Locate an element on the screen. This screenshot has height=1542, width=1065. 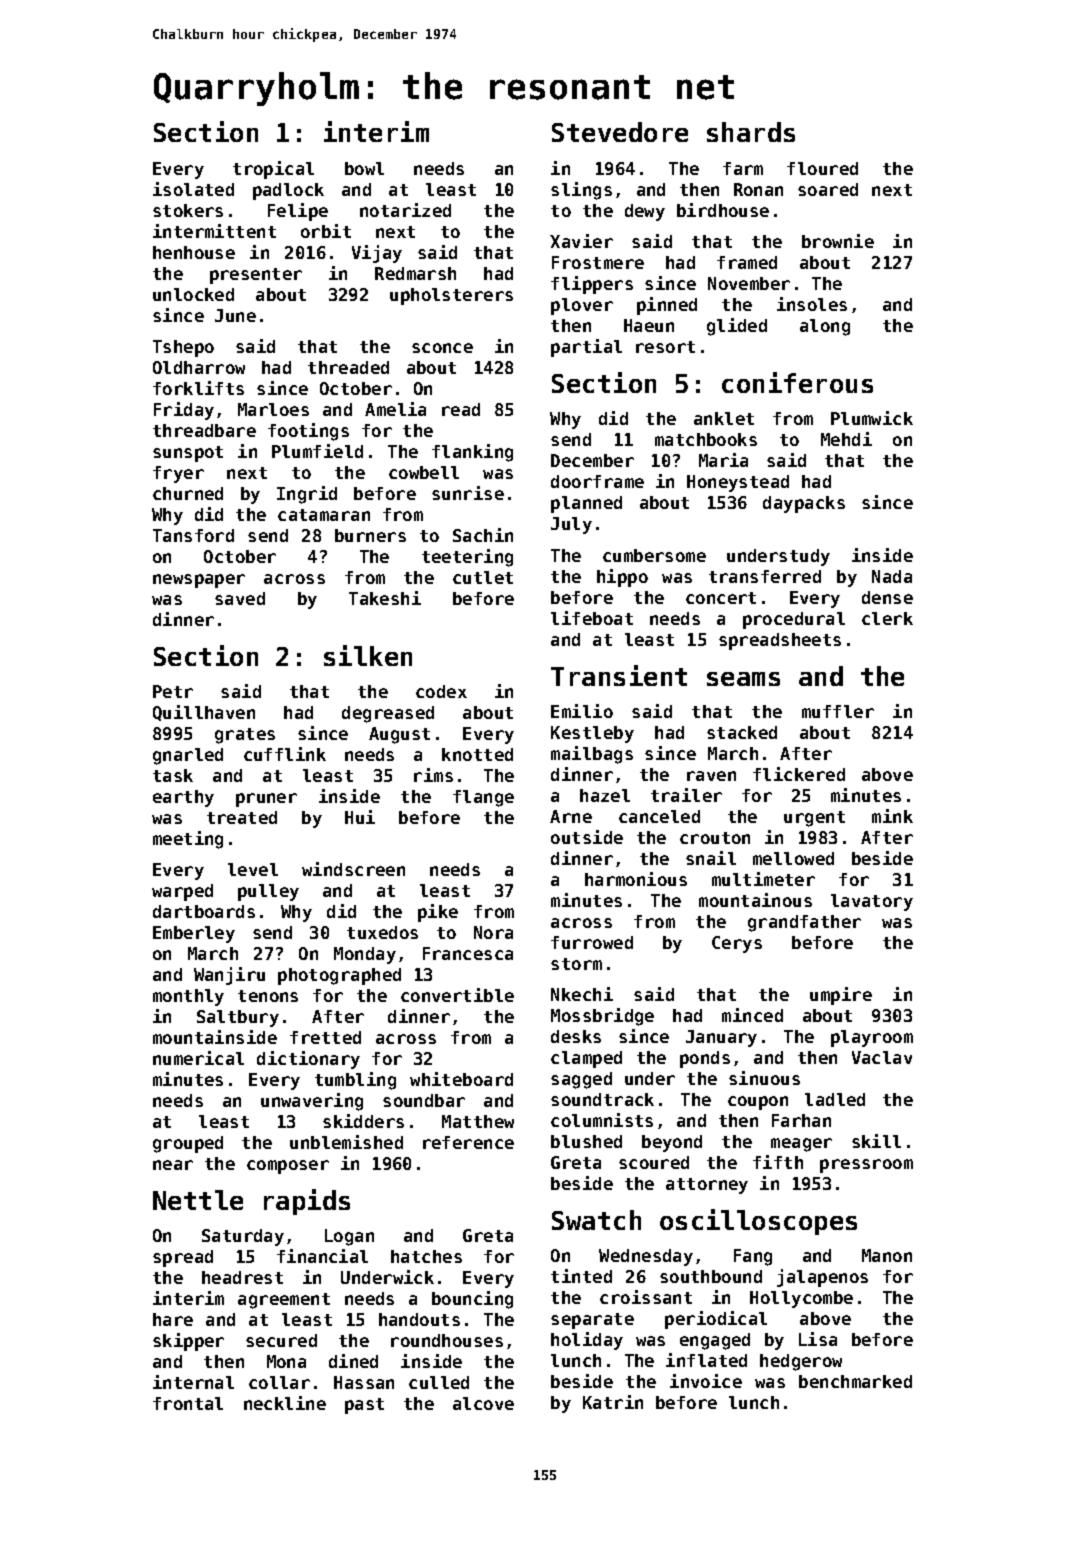
flange is located at coordinates (483, 798).
